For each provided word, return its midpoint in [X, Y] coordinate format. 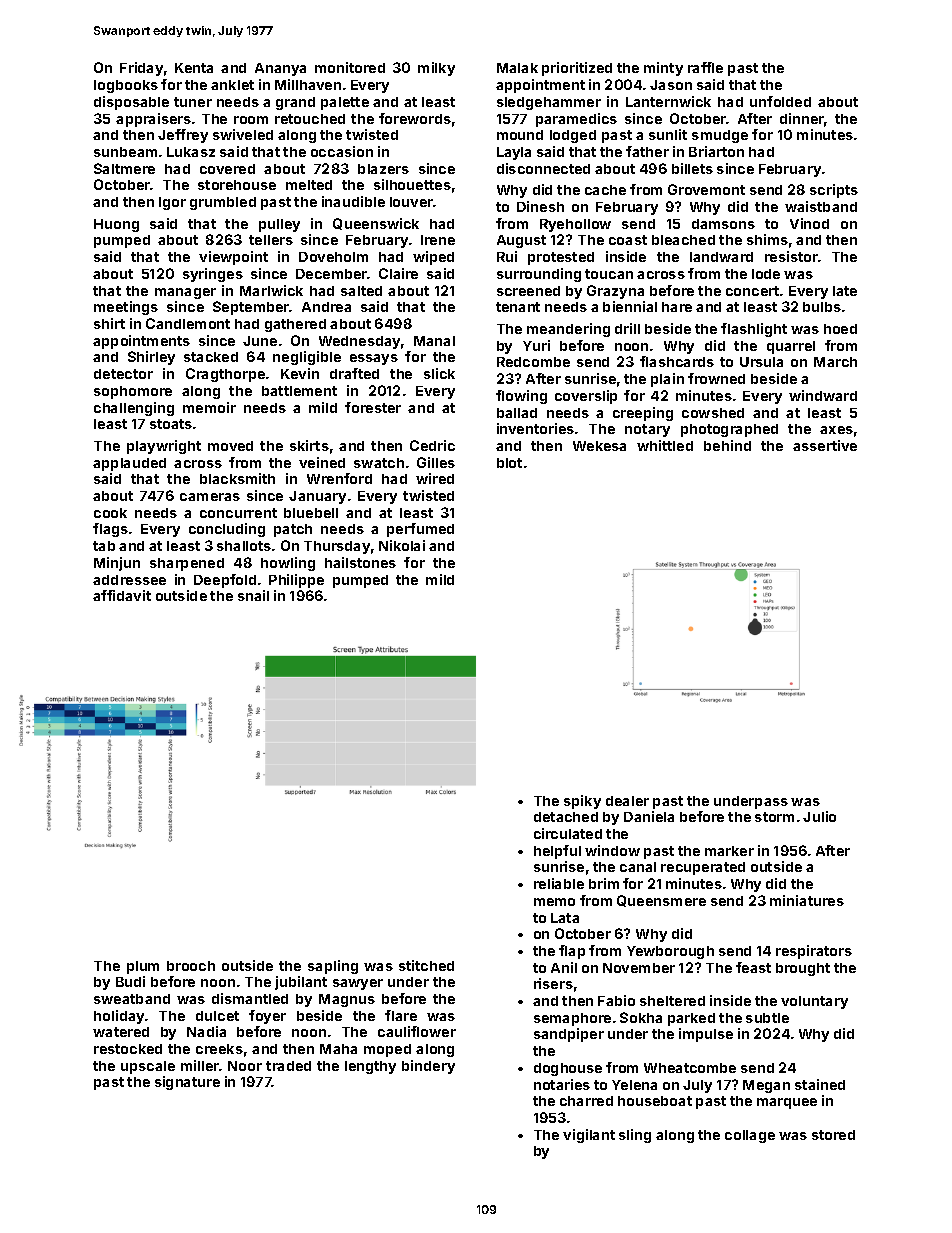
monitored [350, 67]
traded [288, 1066]
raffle [705, 67]
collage [750, 1136]
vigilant [589, 1136]
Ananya [280, 69]
